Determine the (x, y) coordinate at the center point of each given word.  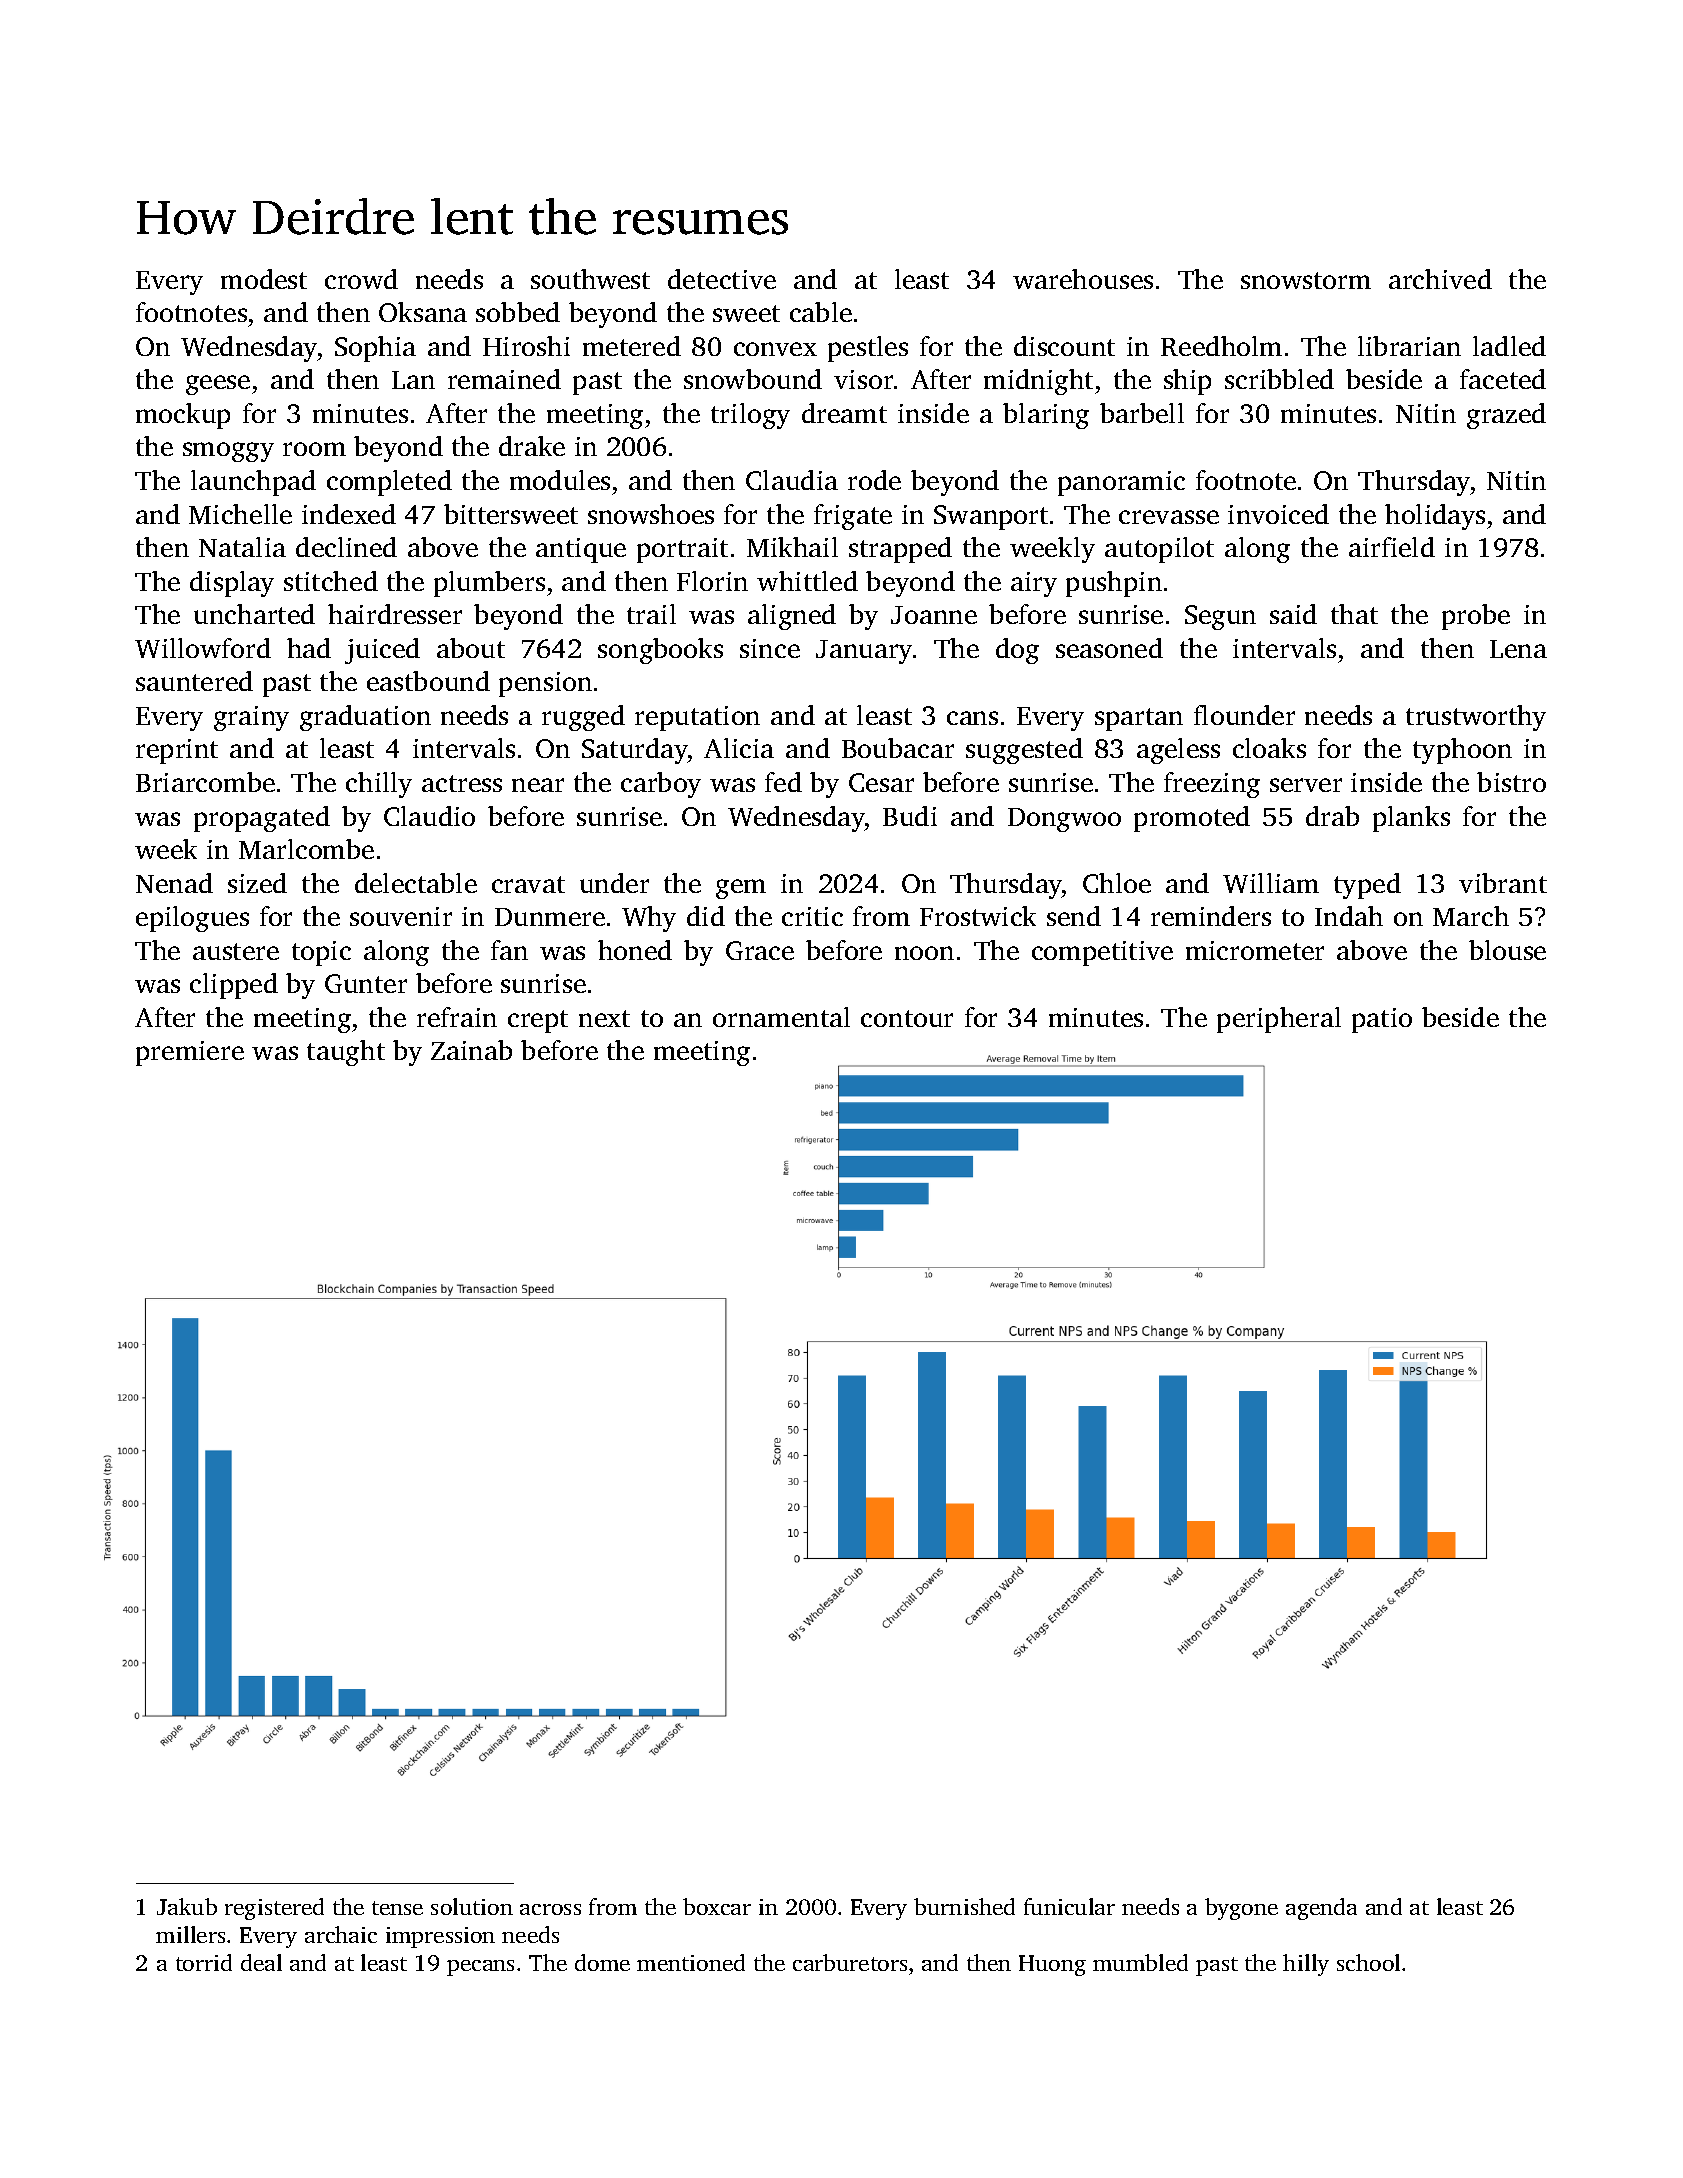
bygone (1241, 1909)
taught (346, 1053)
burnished (964, 1906)
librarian (1409, 346)
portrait (682, 550)
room (314, 449)
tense (397, 1908)
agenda (1321, 1909)
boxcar (717, 1906)
